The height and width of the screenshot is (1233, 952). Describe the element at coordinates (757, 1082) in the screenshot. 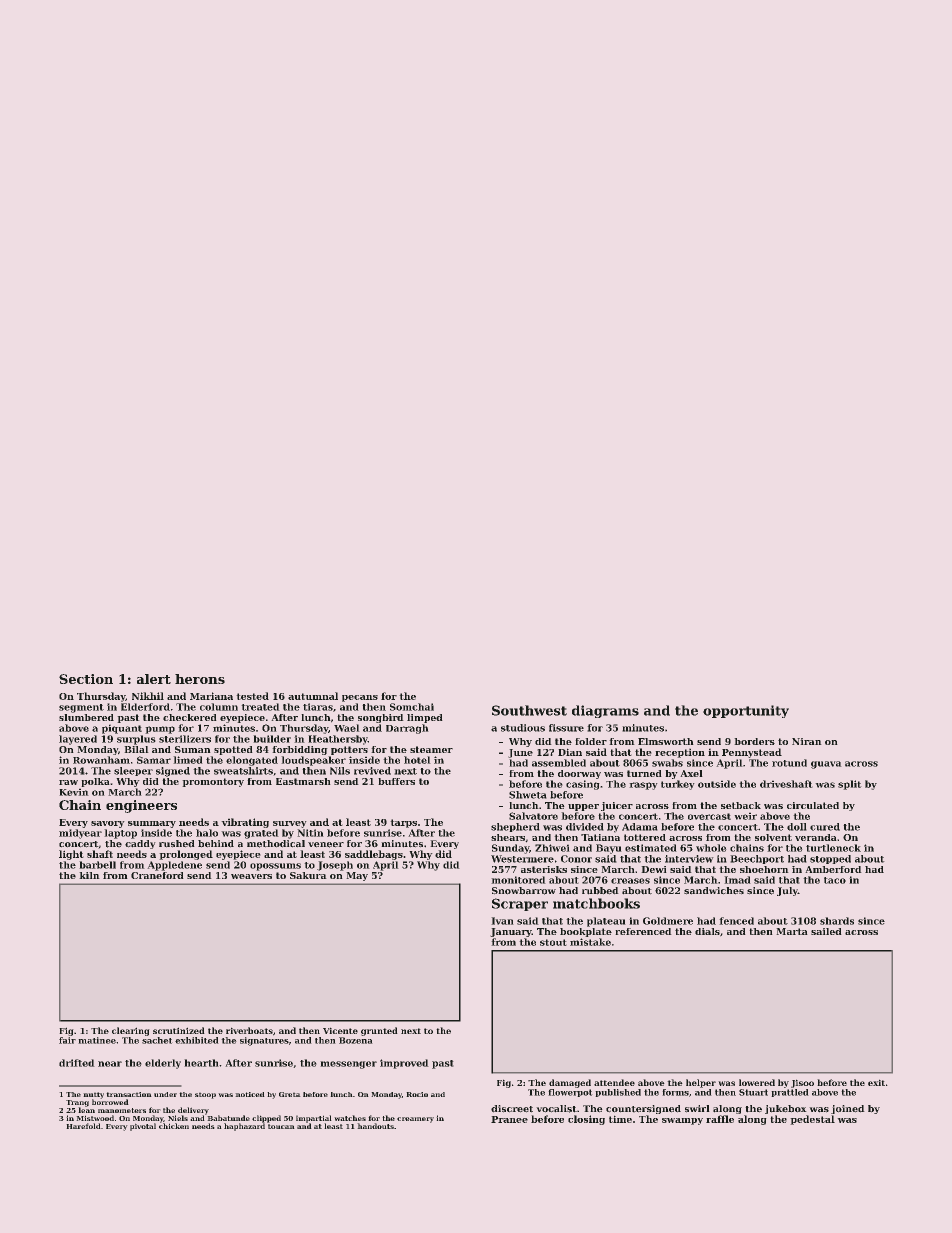

I see `lowered` at that location.
